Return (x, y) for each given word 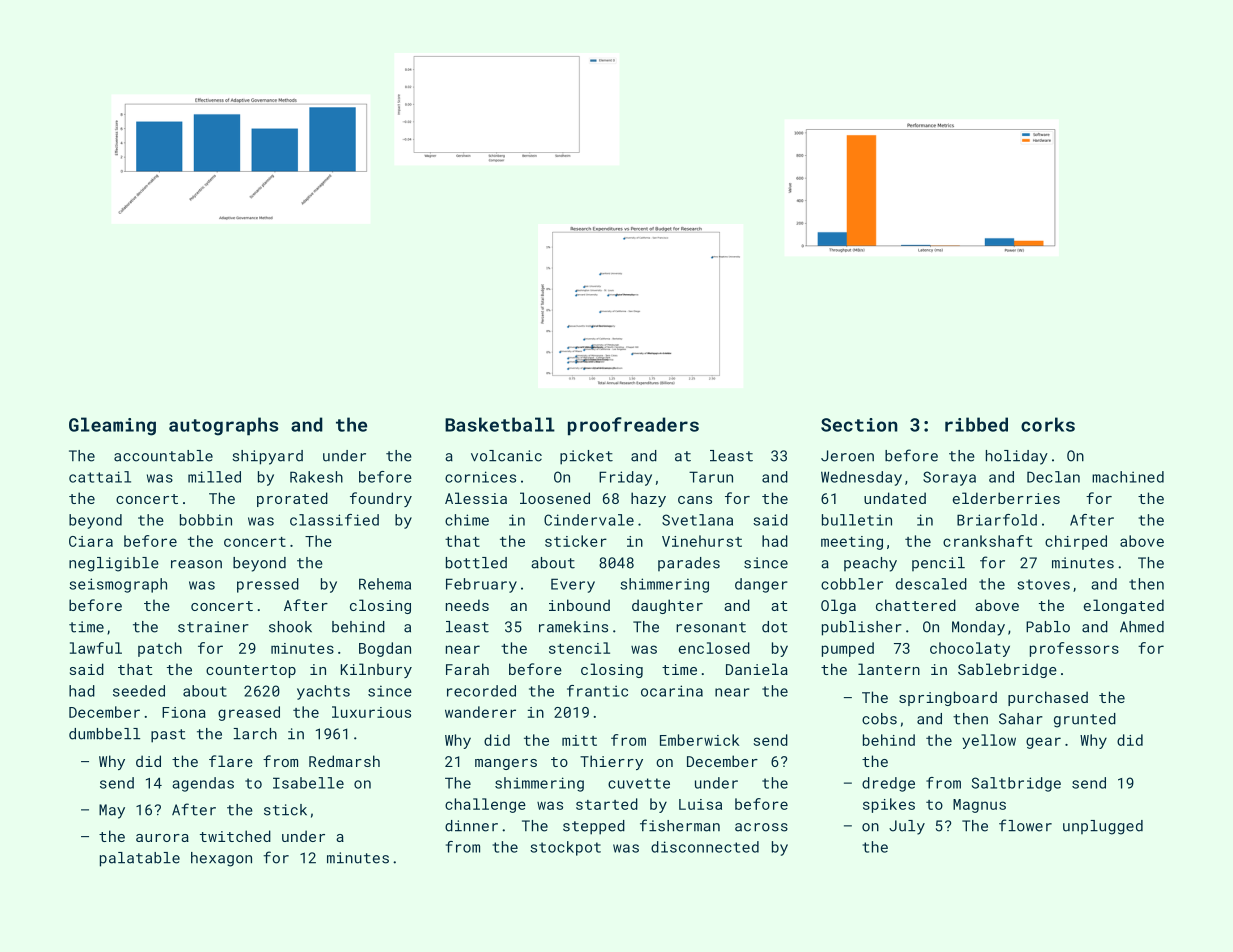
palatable (140, 859)
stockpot (565, 848)
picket (586, 457)
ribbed (976, 424)
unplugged (1103, 827)
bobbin (206, 520)
